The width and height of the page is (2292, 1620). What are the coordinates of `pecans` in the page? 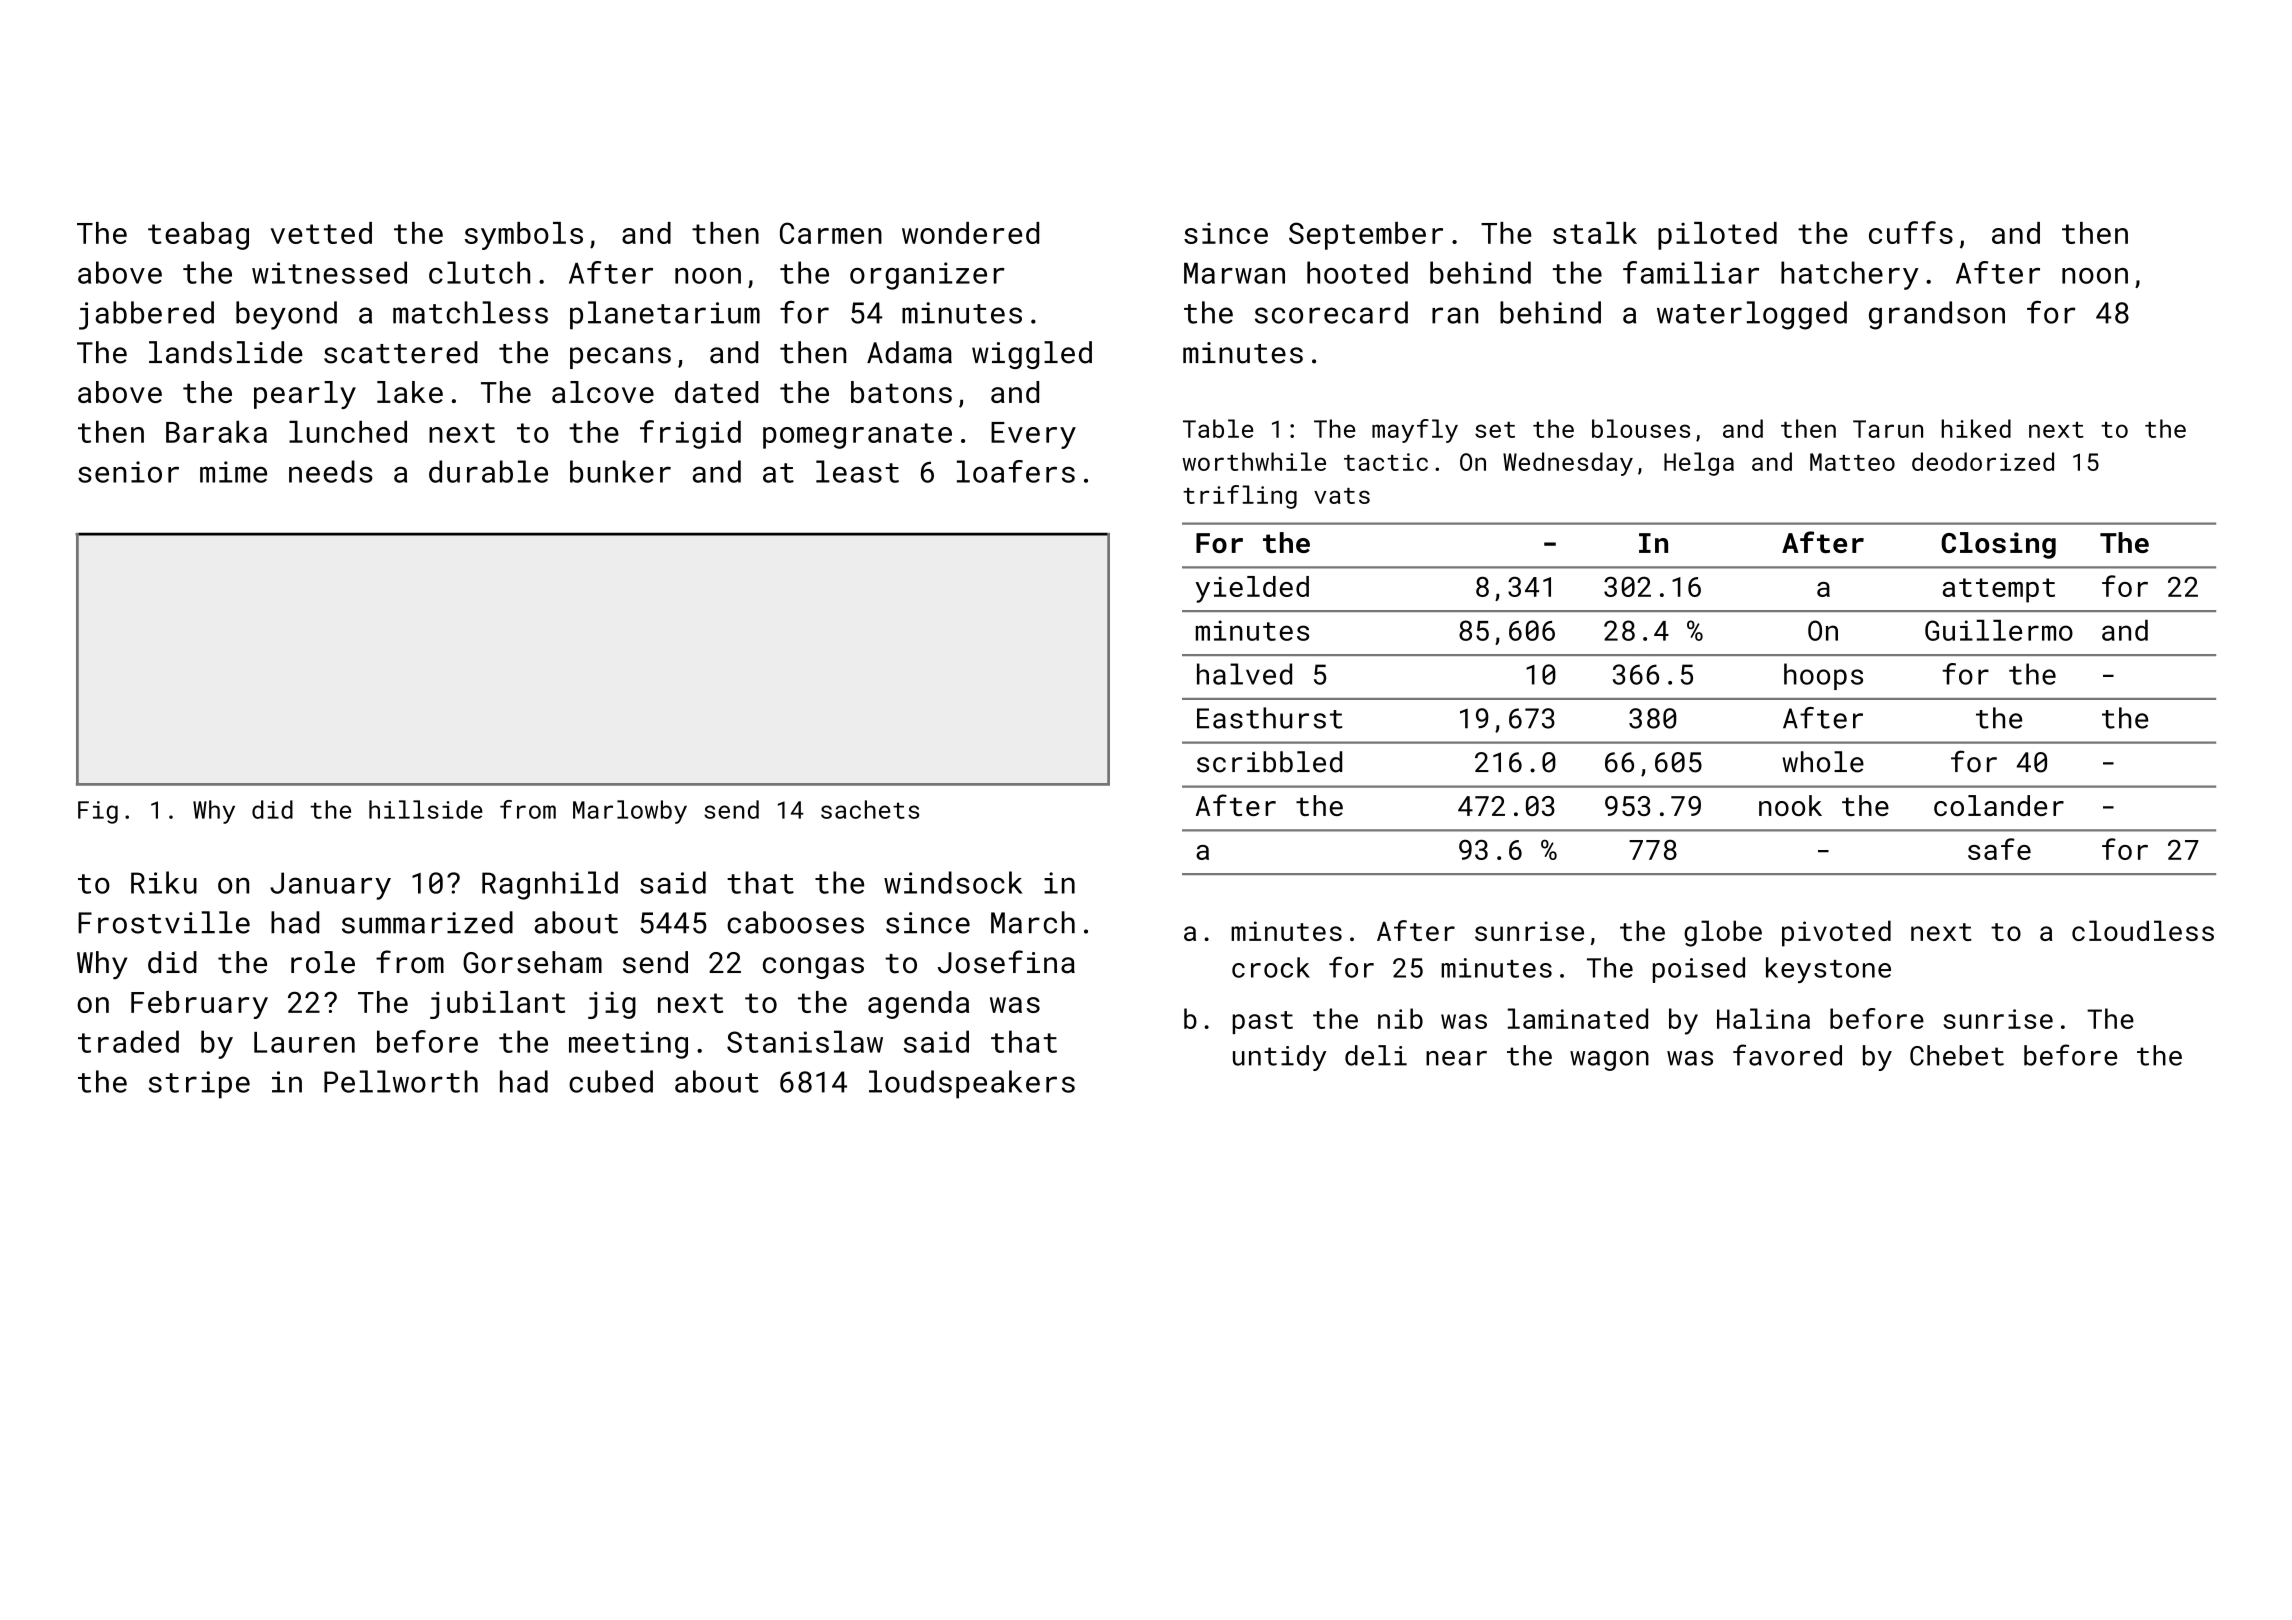 It's located at (620, 358).
